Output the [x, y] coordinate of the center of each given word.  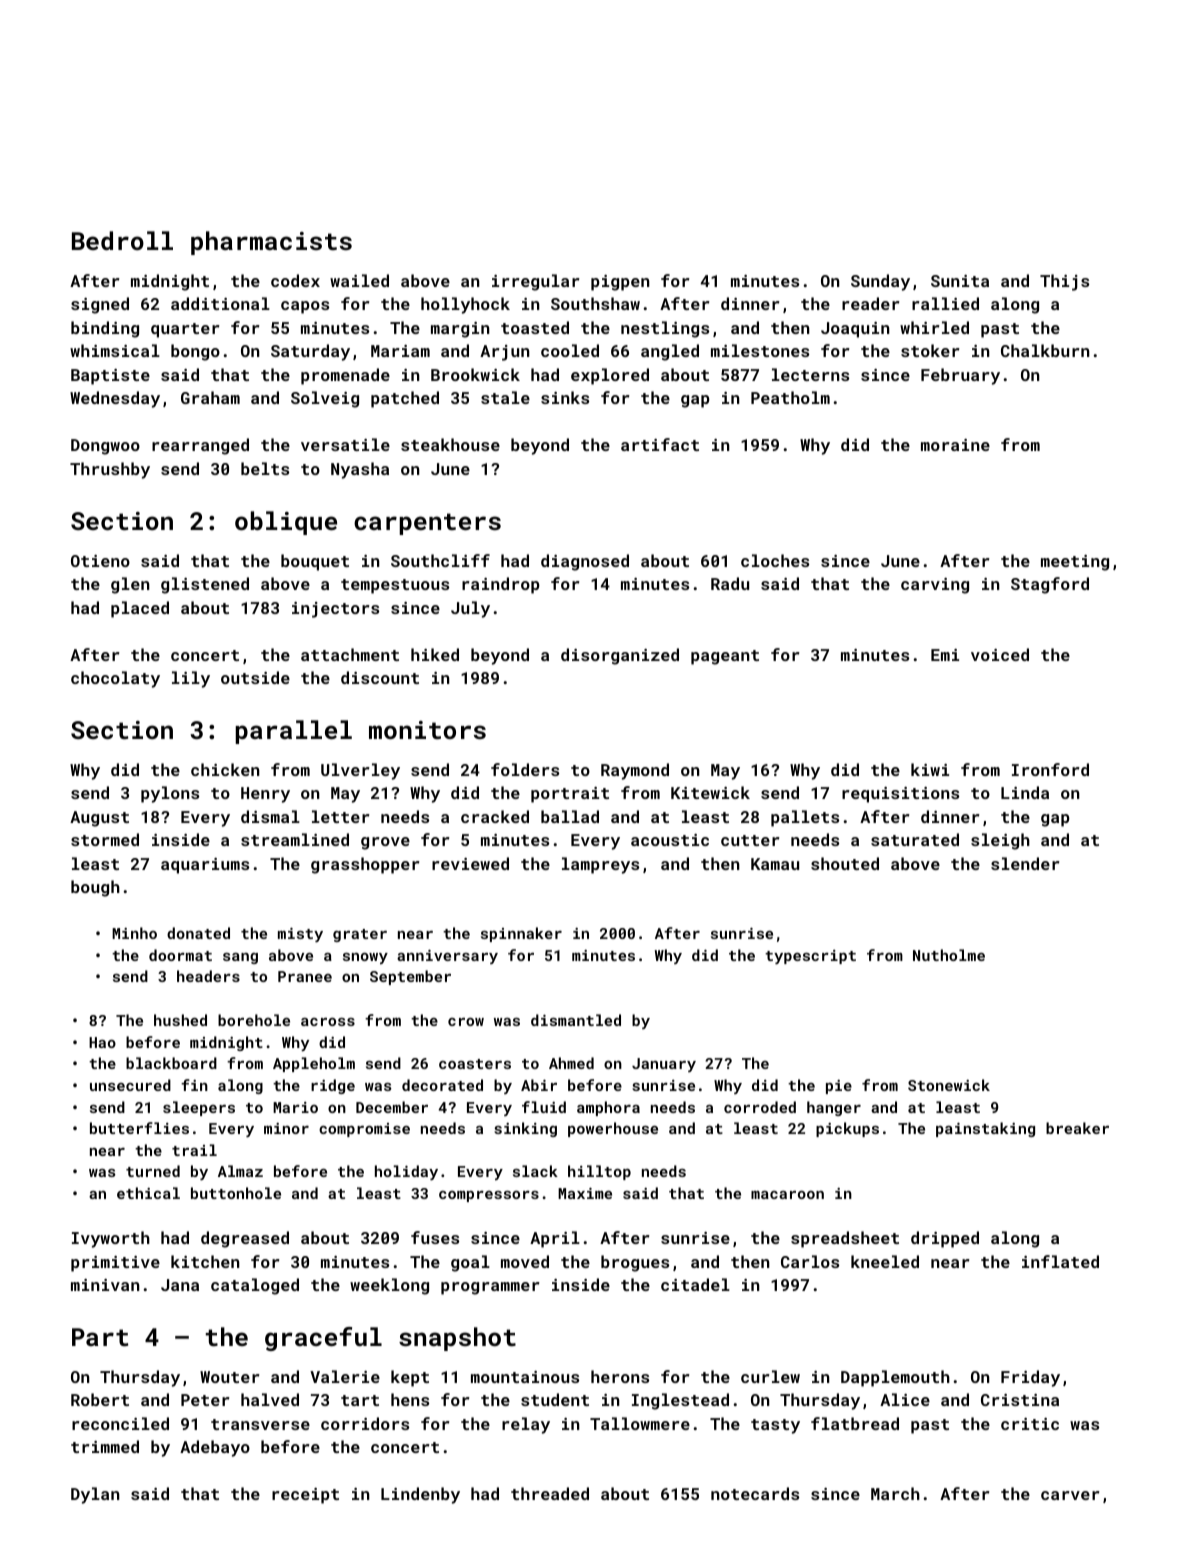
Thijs [1064, 282]
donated [198, 933]
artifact [660, 444]
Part [100, 1337]
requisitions [900, 795]
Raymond [635, 771]
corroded [760, 1107]
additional [220, 303]
